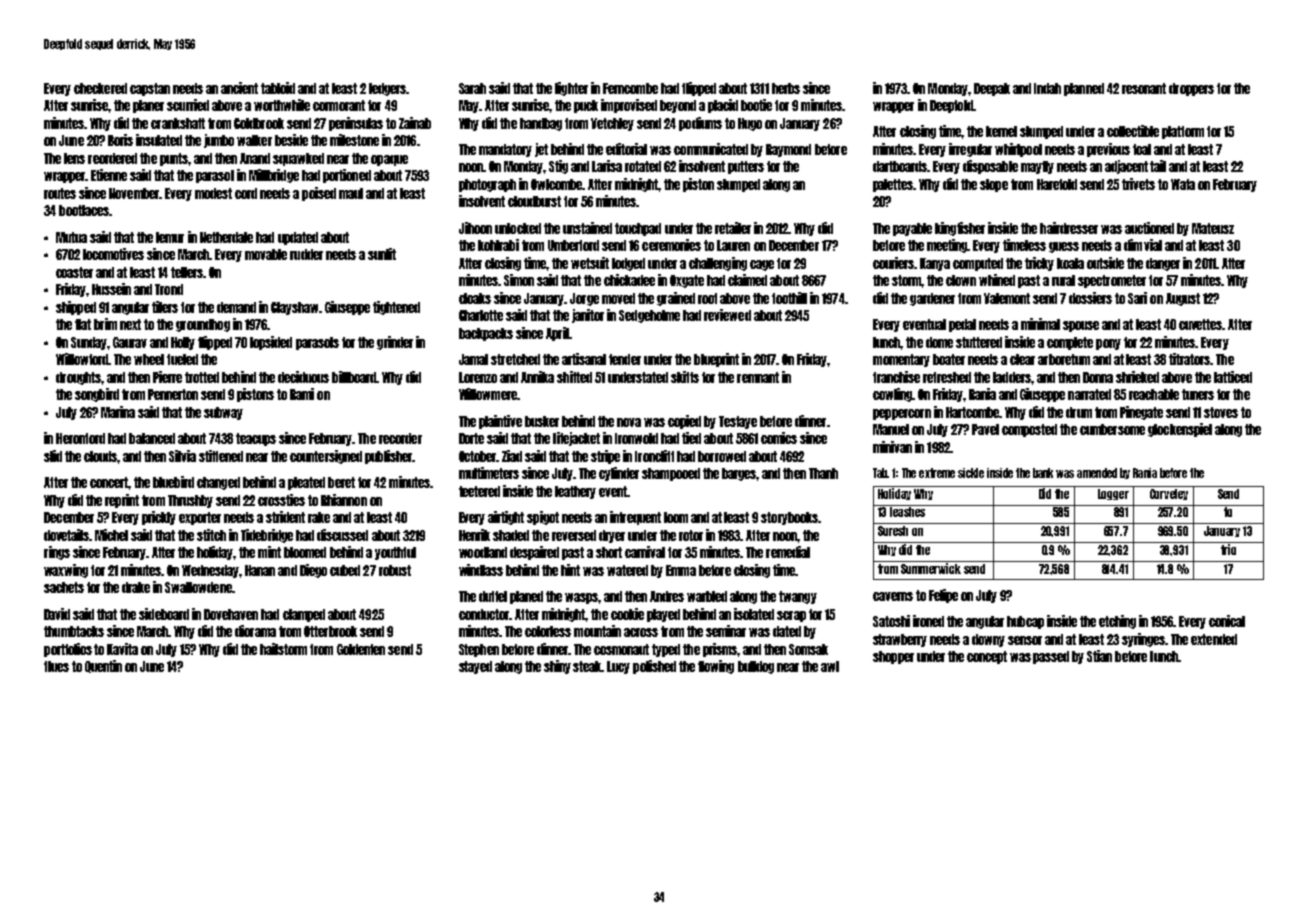  I want to click on polished, so click(654, 667).
